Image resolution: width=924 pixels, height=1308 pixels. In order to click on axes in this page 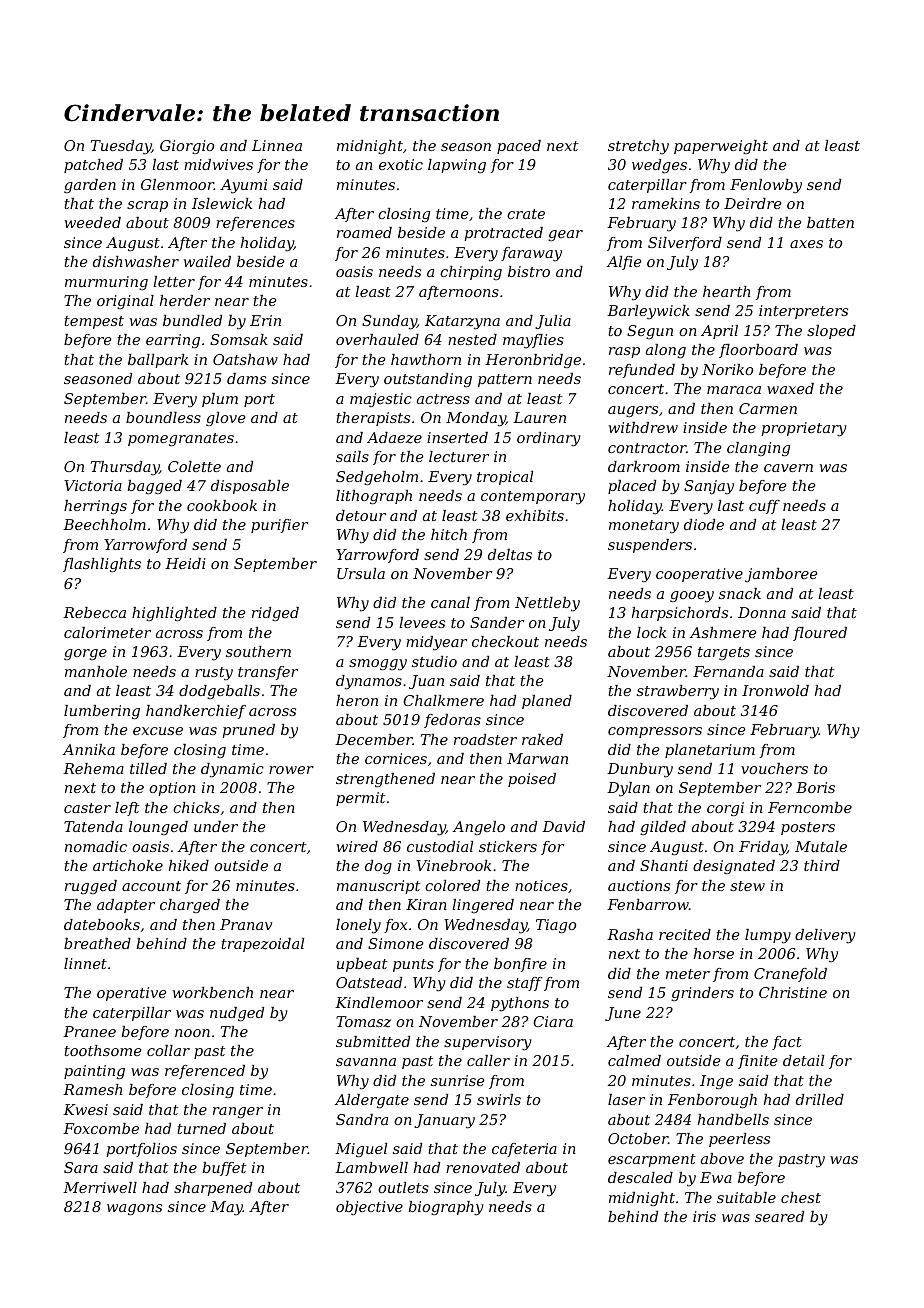, I will do `click(806, 244)`.
